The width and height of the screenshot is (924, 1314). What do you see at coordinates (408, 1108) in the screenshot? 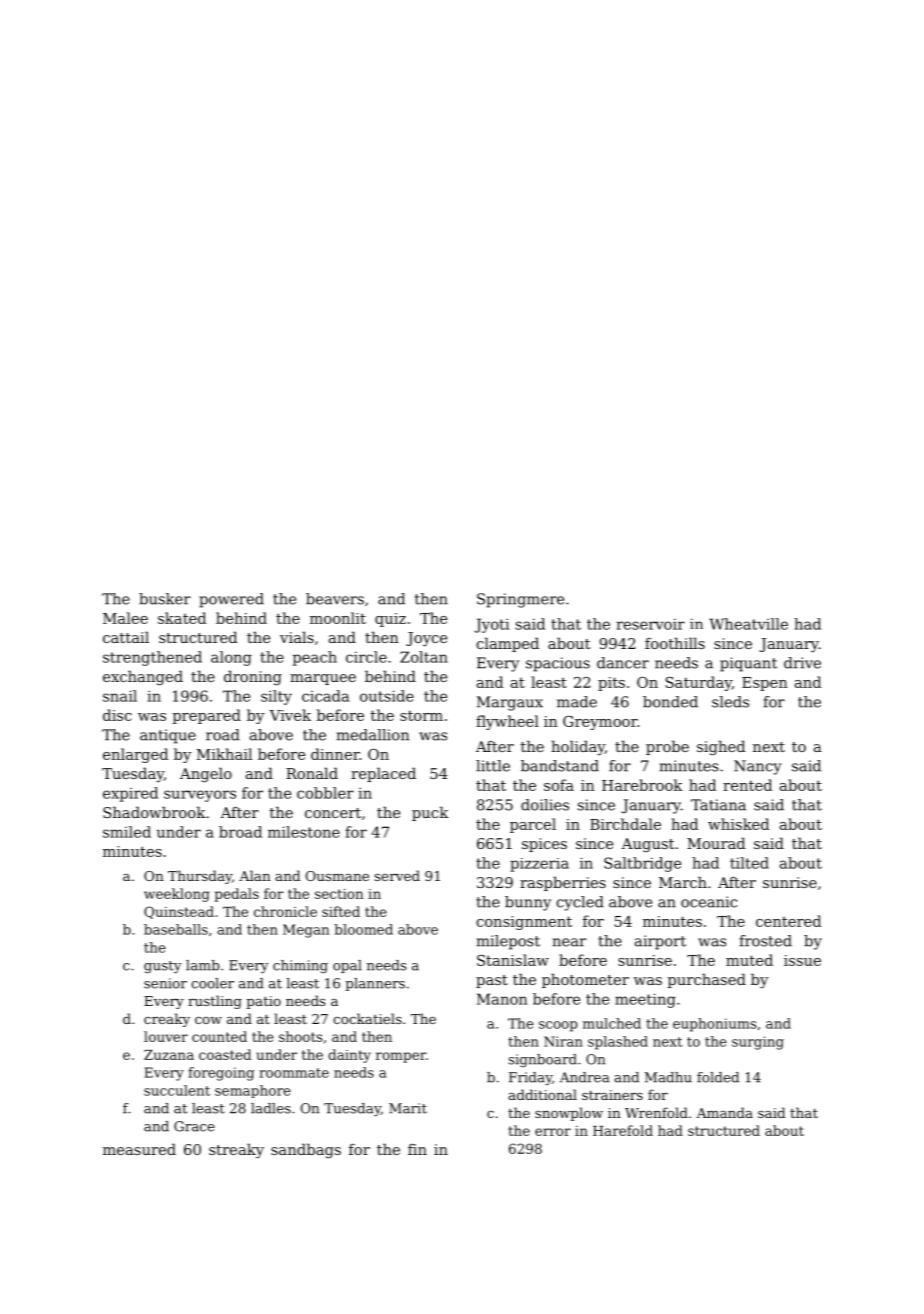
I see `Marit` at bounding box center [408, 1108].
